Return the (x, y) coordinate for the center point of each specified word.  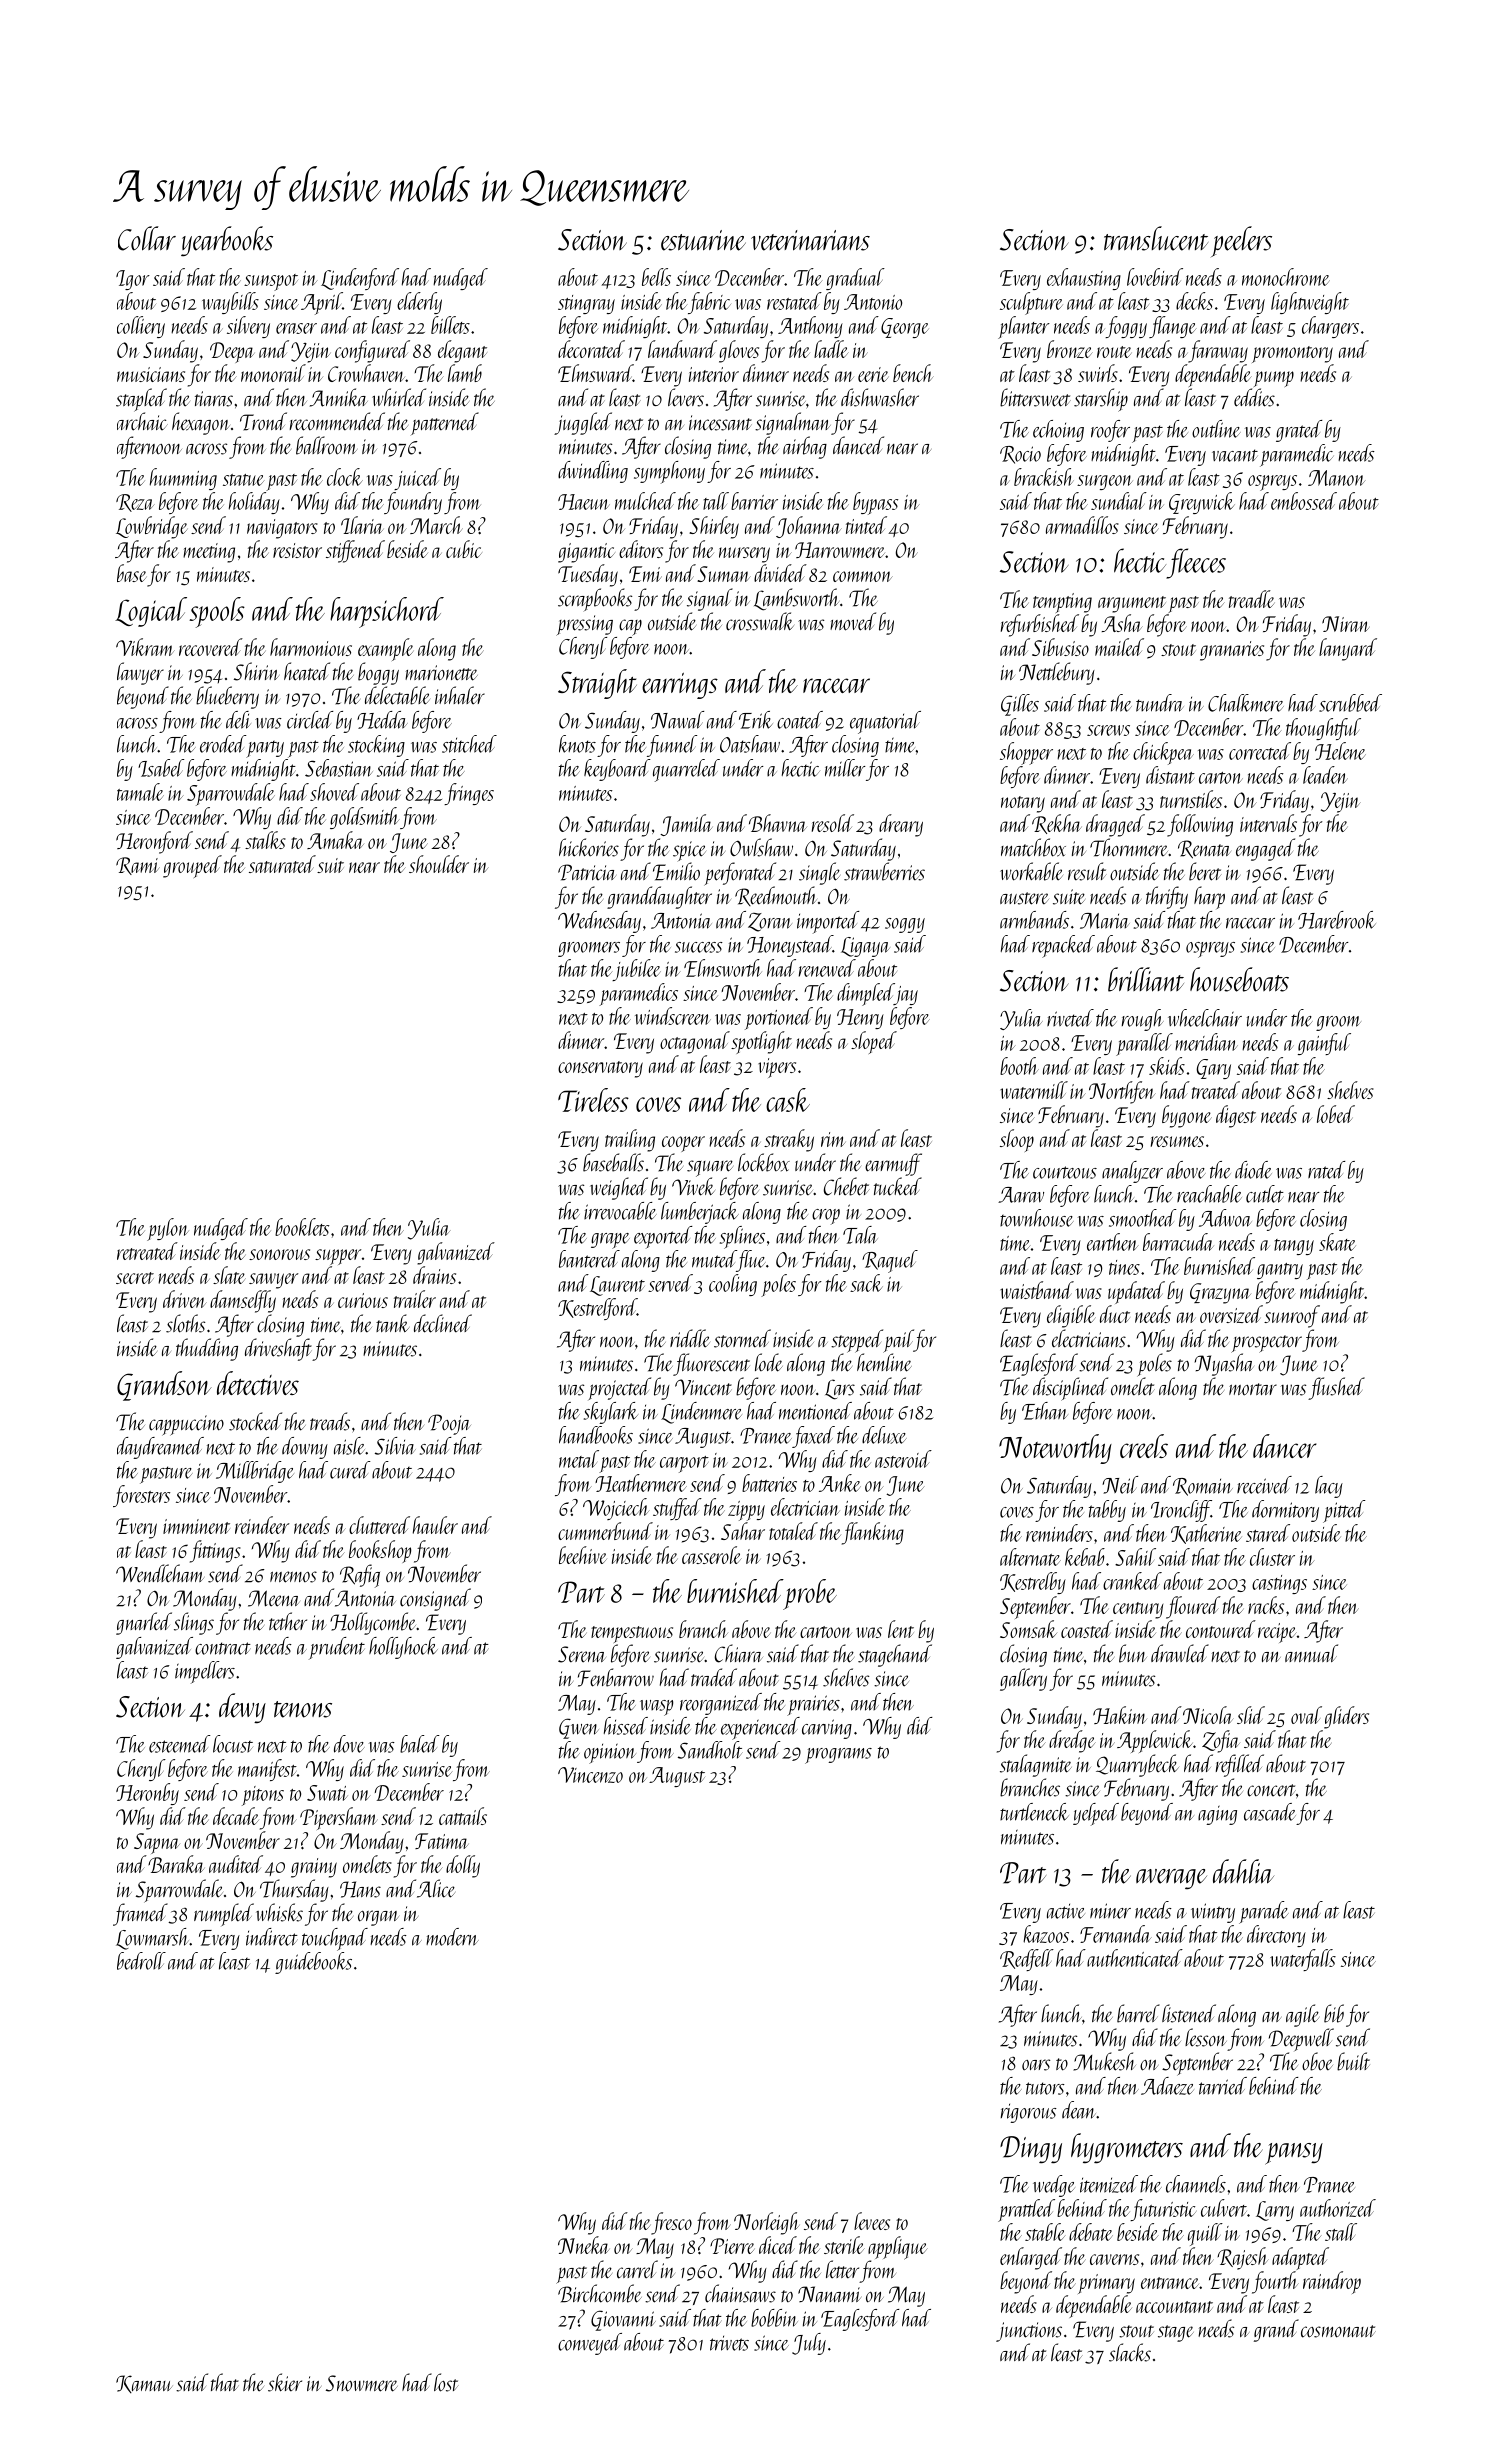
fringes (469, 794)
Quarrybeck (1137, 1765)
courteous (1065, 1172)
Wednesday (599, 922)
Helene (1340, 751)
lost (446, 2382)
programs (838, 1756)
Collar (147, 238)
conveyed (590, 2344)
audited (236, 1864)
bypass (875, 503)
